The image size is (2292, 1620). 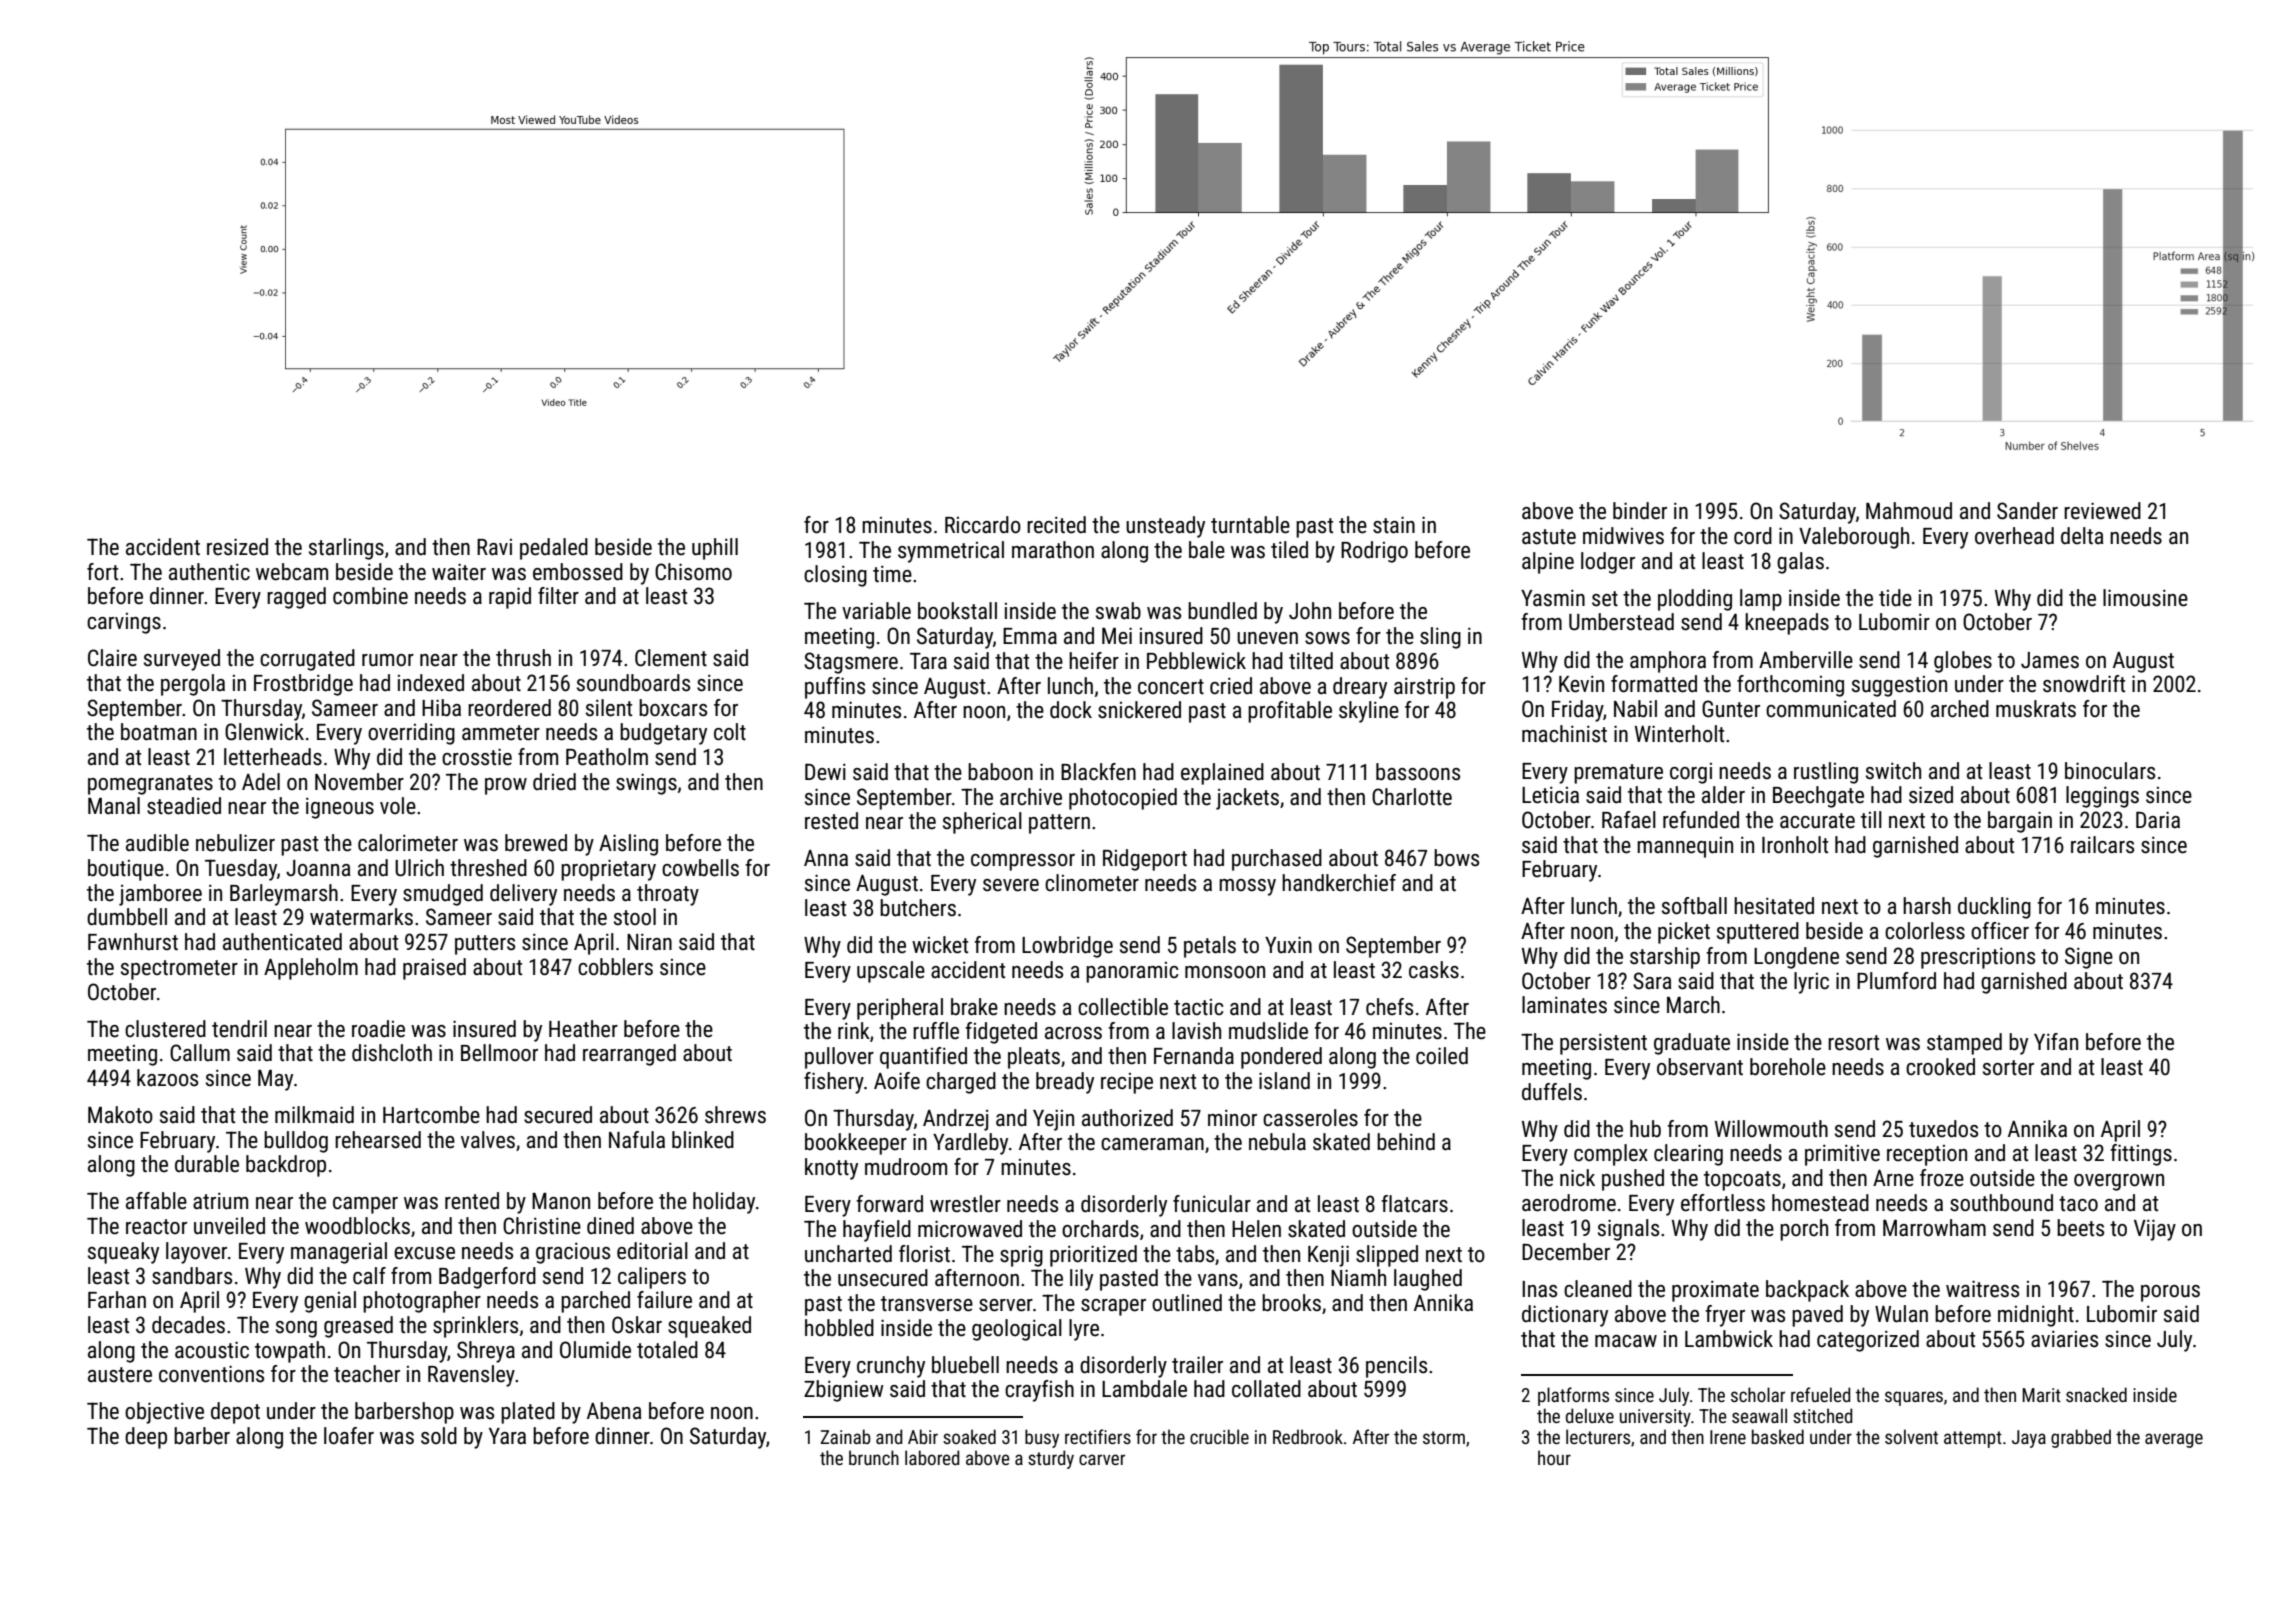 What do you see at coordinates (2027, 511) in the image?
I see `Sander` at bounding box center [2027, 511].
